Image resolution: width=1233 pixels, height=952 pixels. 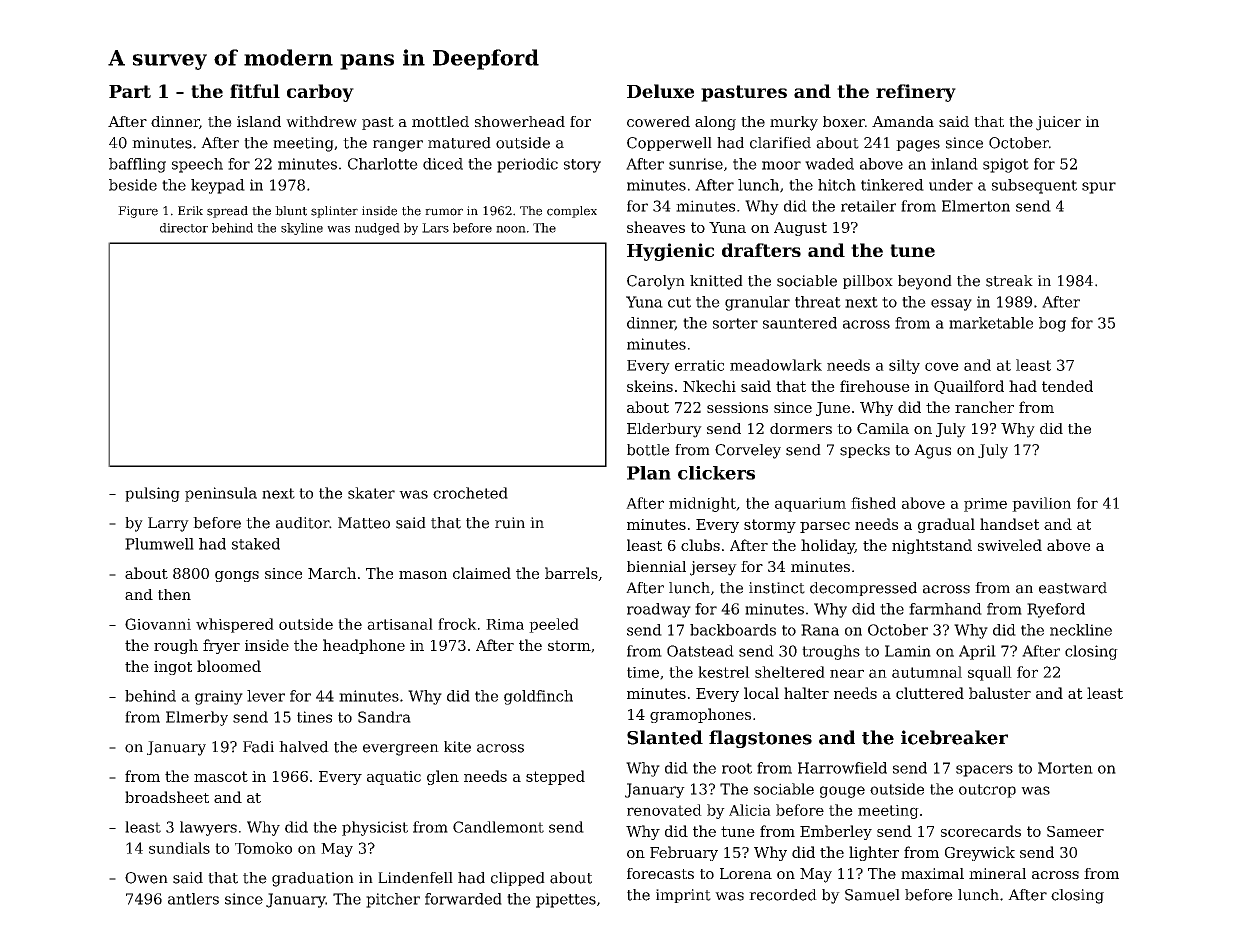 What do you see at coordinates (737, 768) in the image?
I see `root` at bounding box center [737, 768].
